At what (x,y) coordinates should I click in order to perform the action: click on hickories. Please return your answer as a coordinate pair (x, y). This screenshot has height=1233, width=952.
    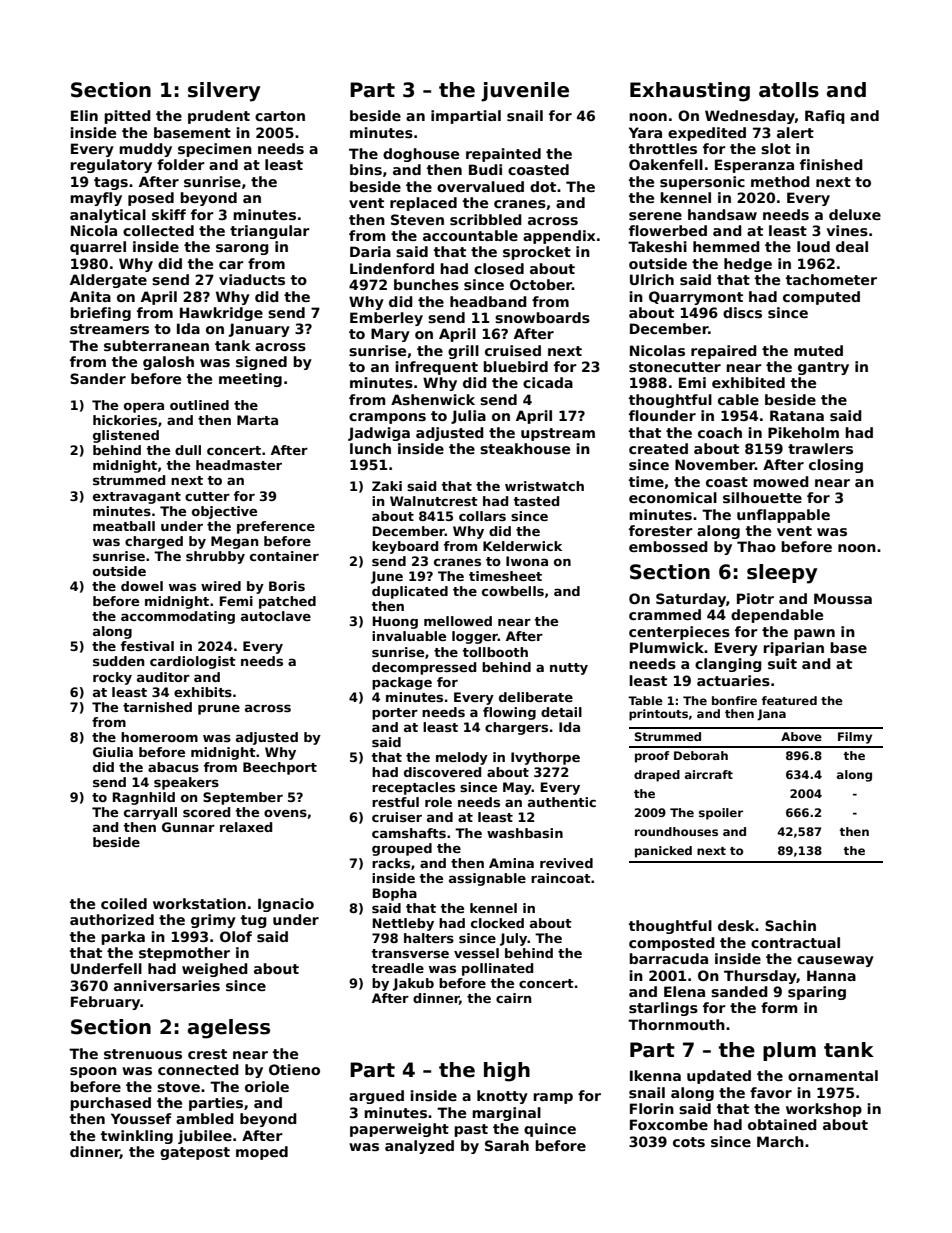
    Looking at the image, I should click on (125, 420).
